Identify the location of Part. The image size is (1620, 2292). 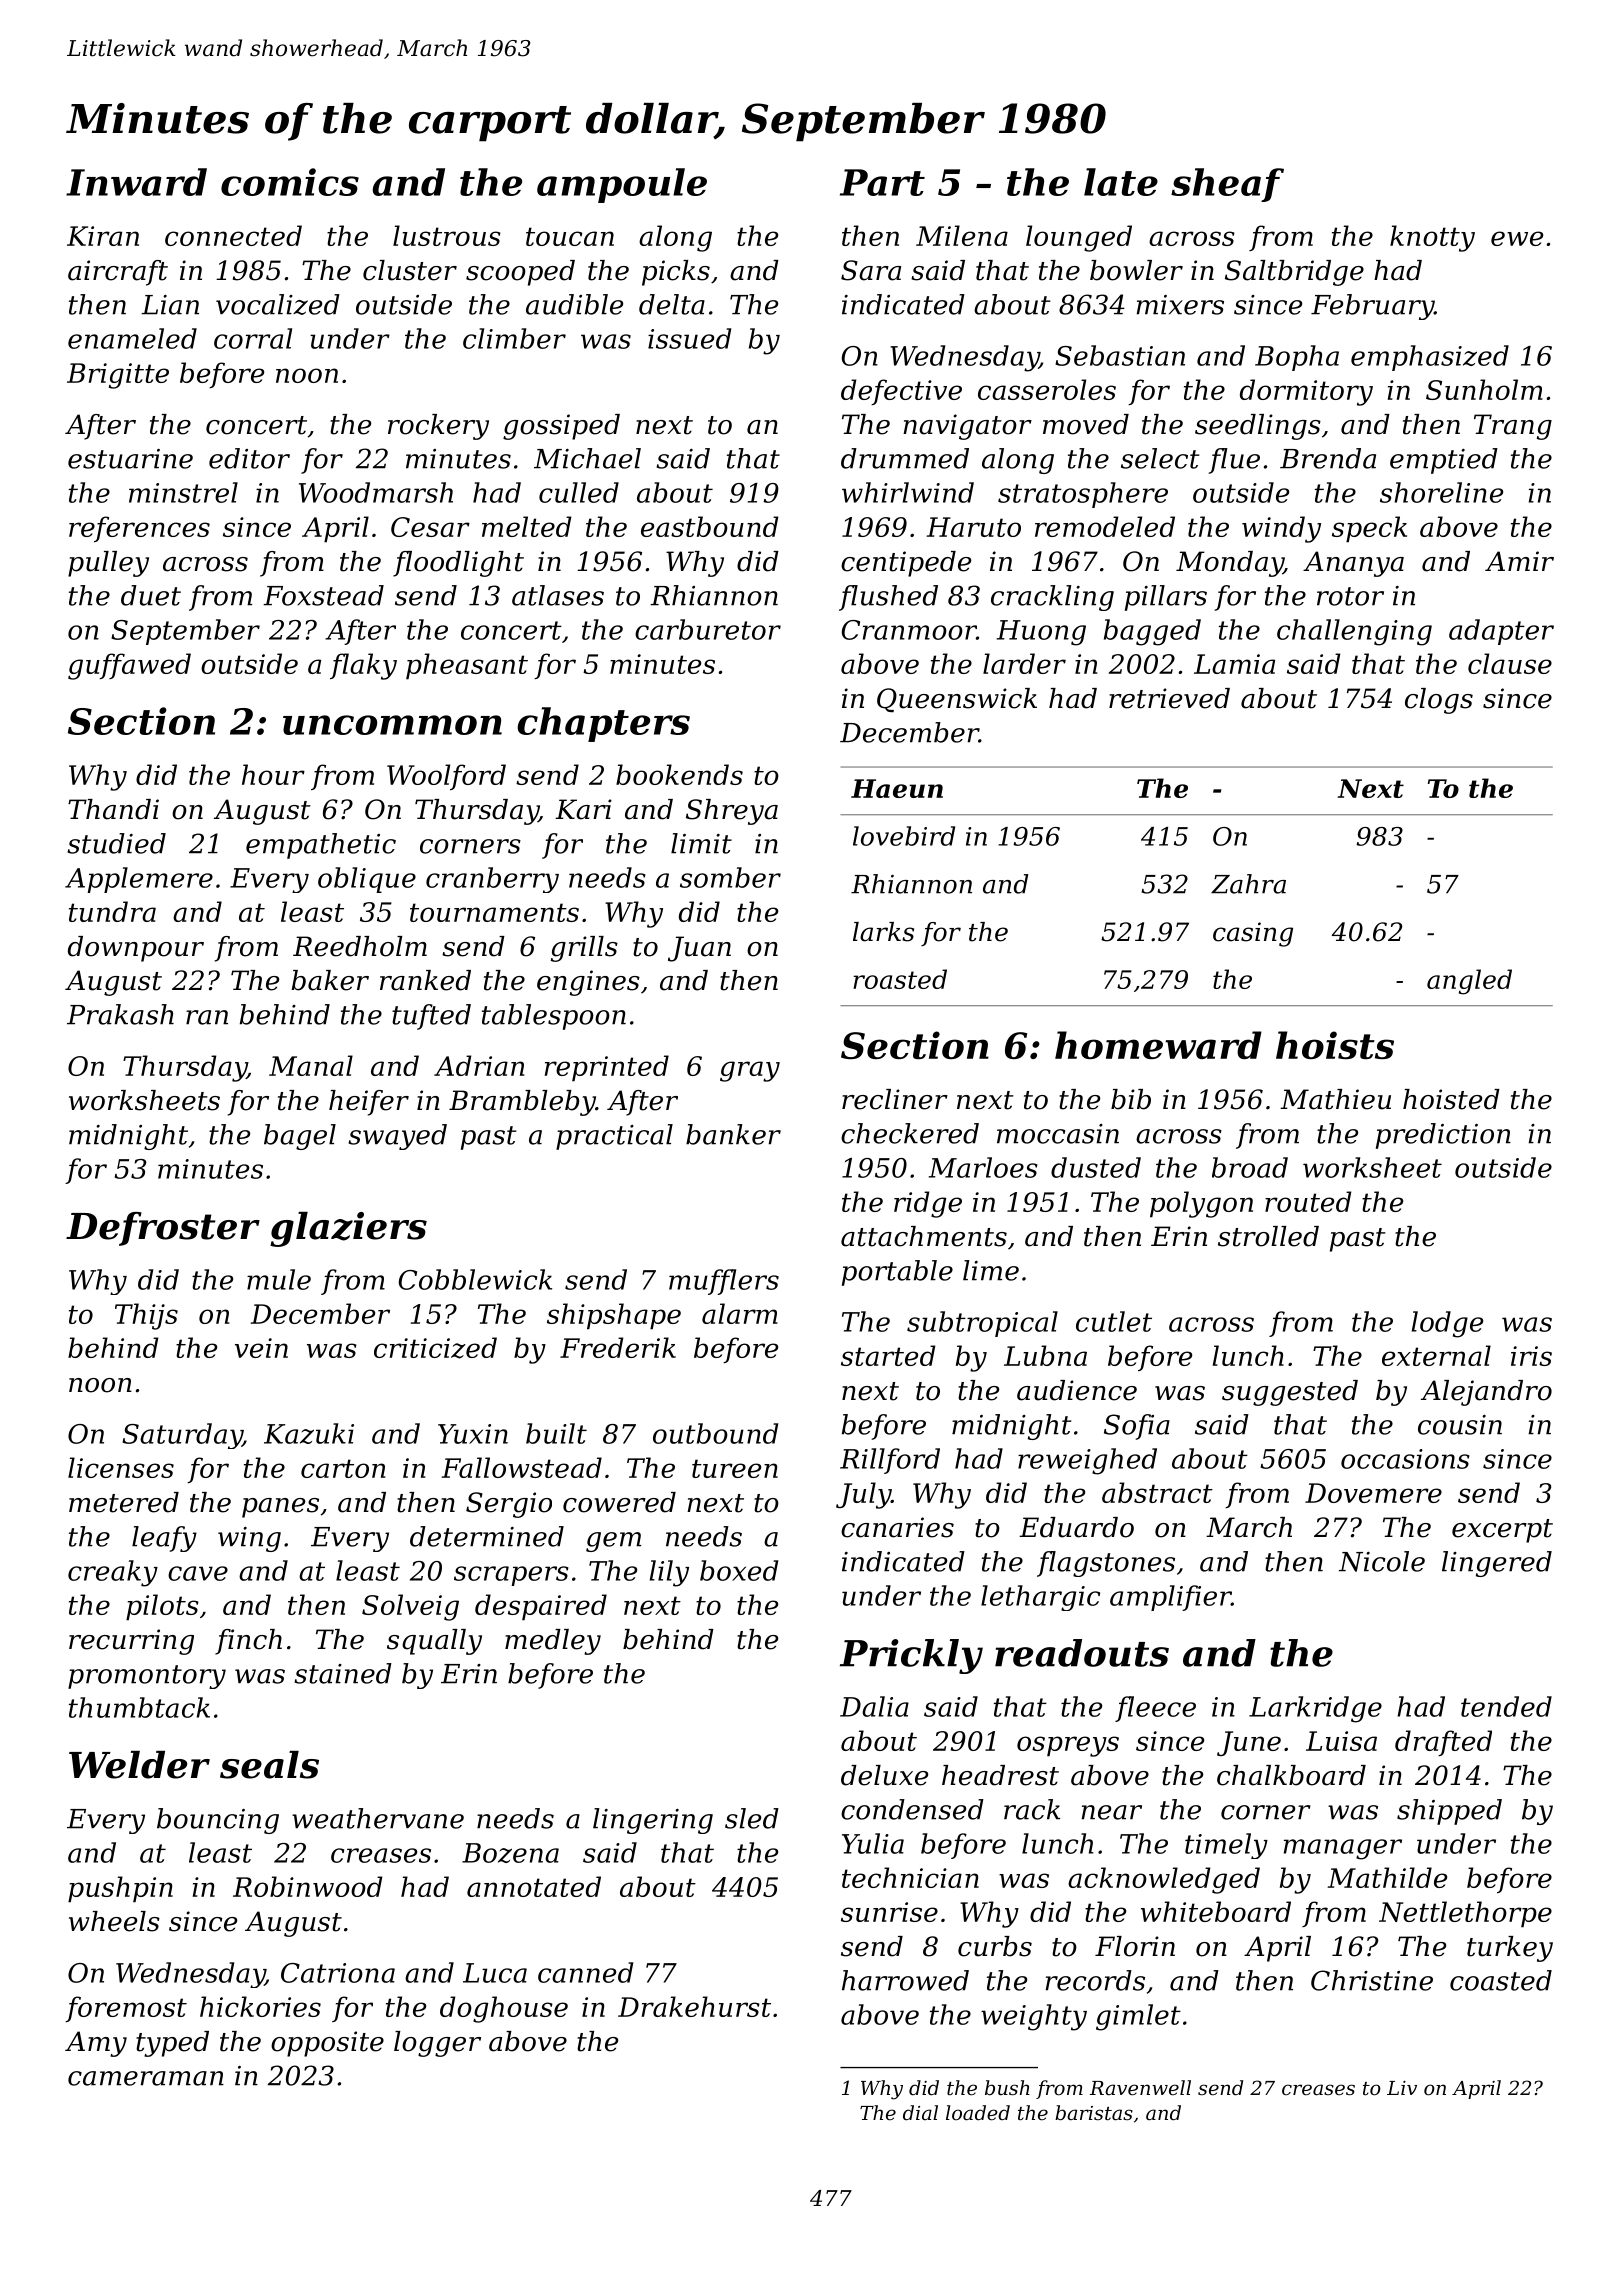
(882, 182).
